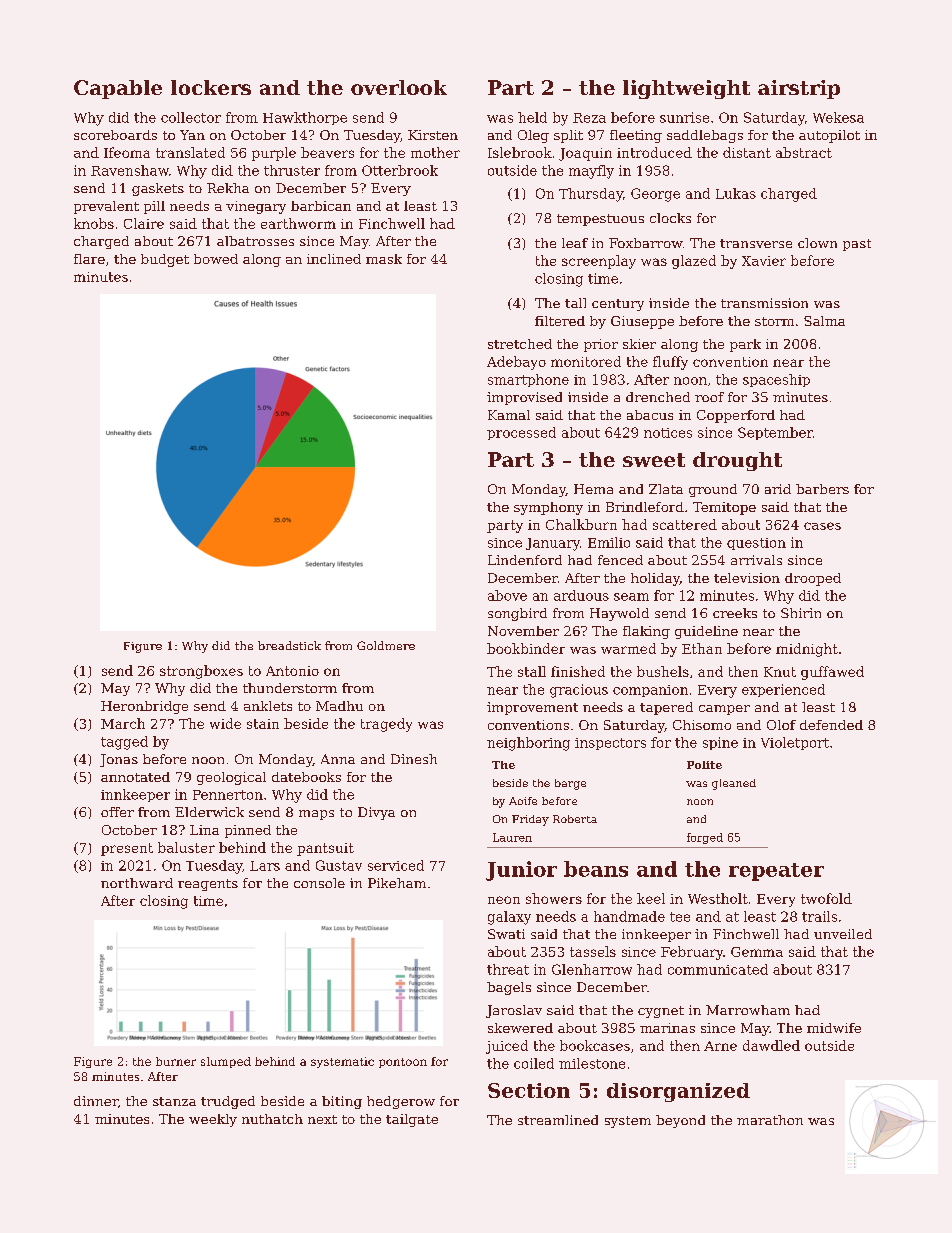  I want to click on abstract, so click(804, 152).
